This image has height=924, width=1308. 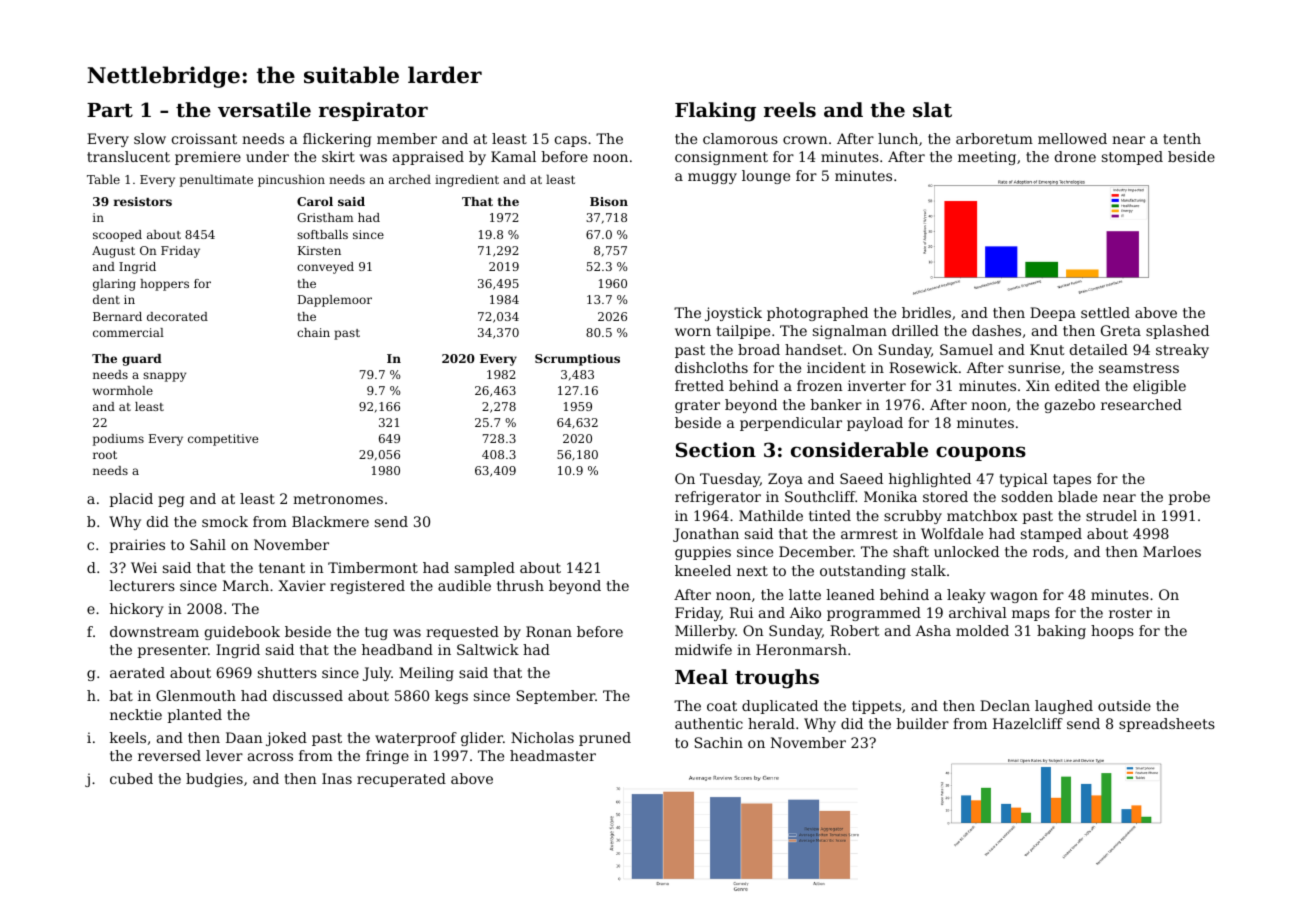 What do you see at coordinates (1064, 707) in the image?
I see `laughed` at bounding box center [1064, 707].
